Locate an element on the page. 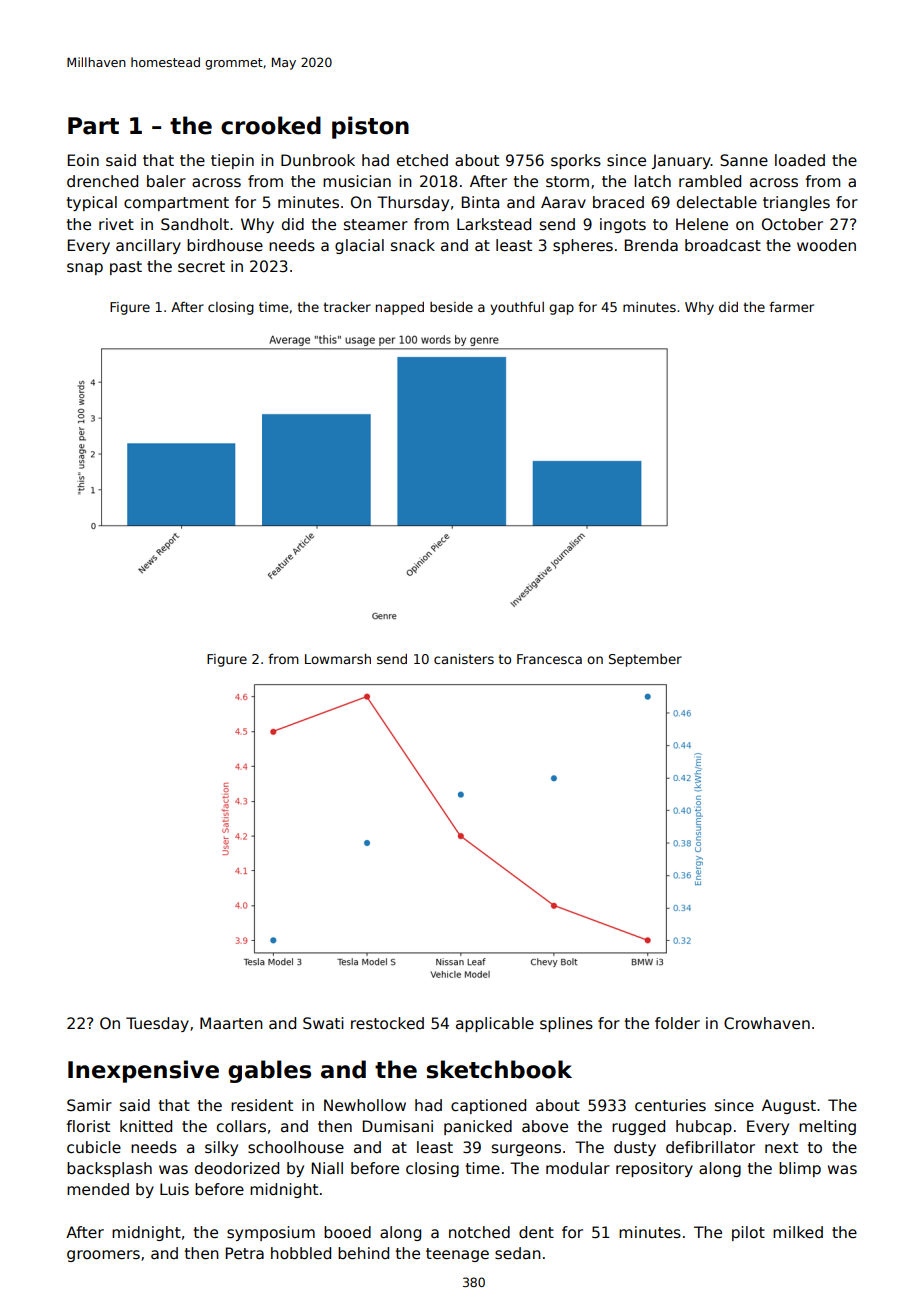 The image size is (924, 1308). schoolhouse is located at coordinates (296, 1147).
